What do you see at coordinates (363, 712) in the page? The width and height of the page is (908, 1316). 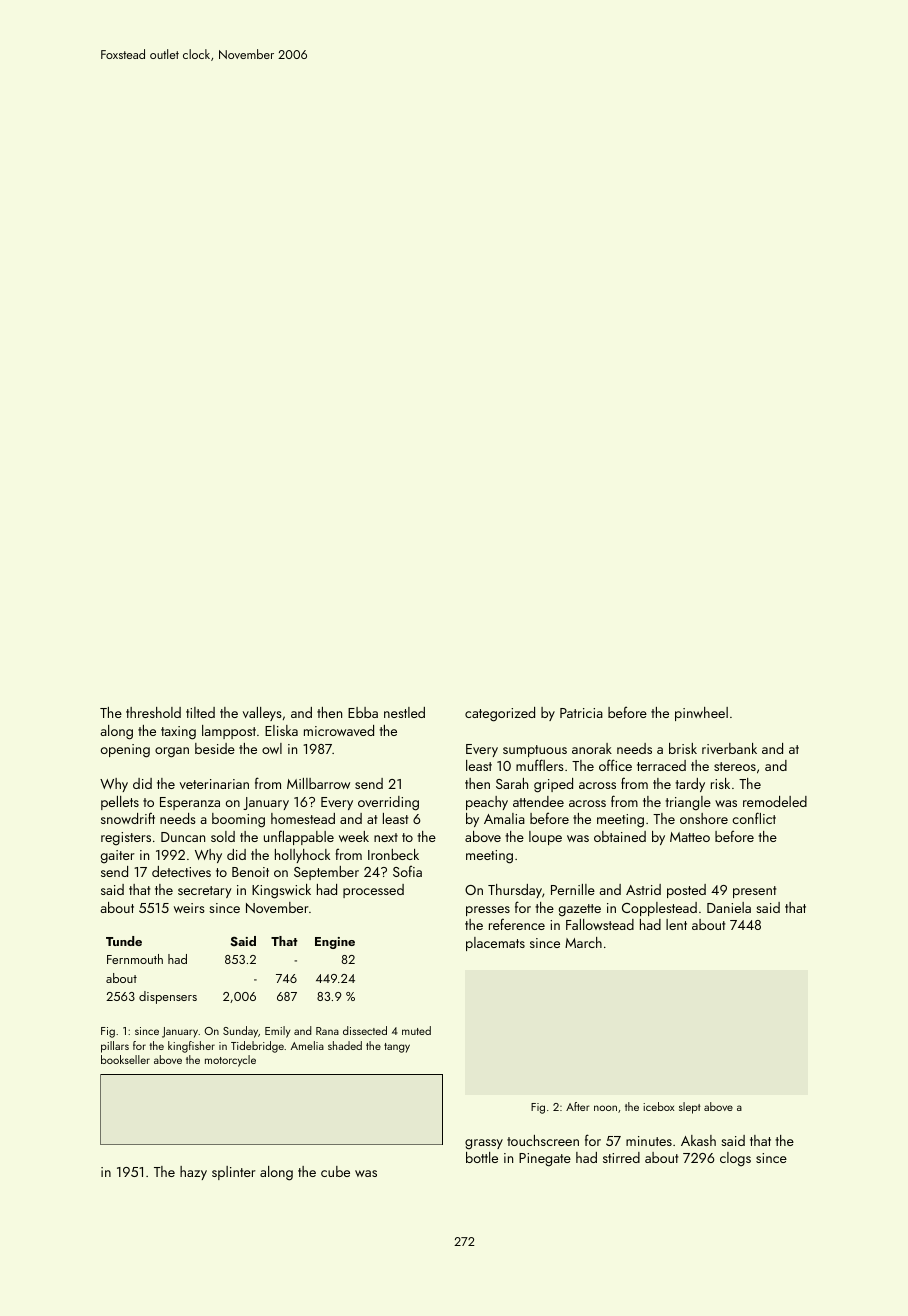 I see `Ebba` at bounding box center [363, 712].
